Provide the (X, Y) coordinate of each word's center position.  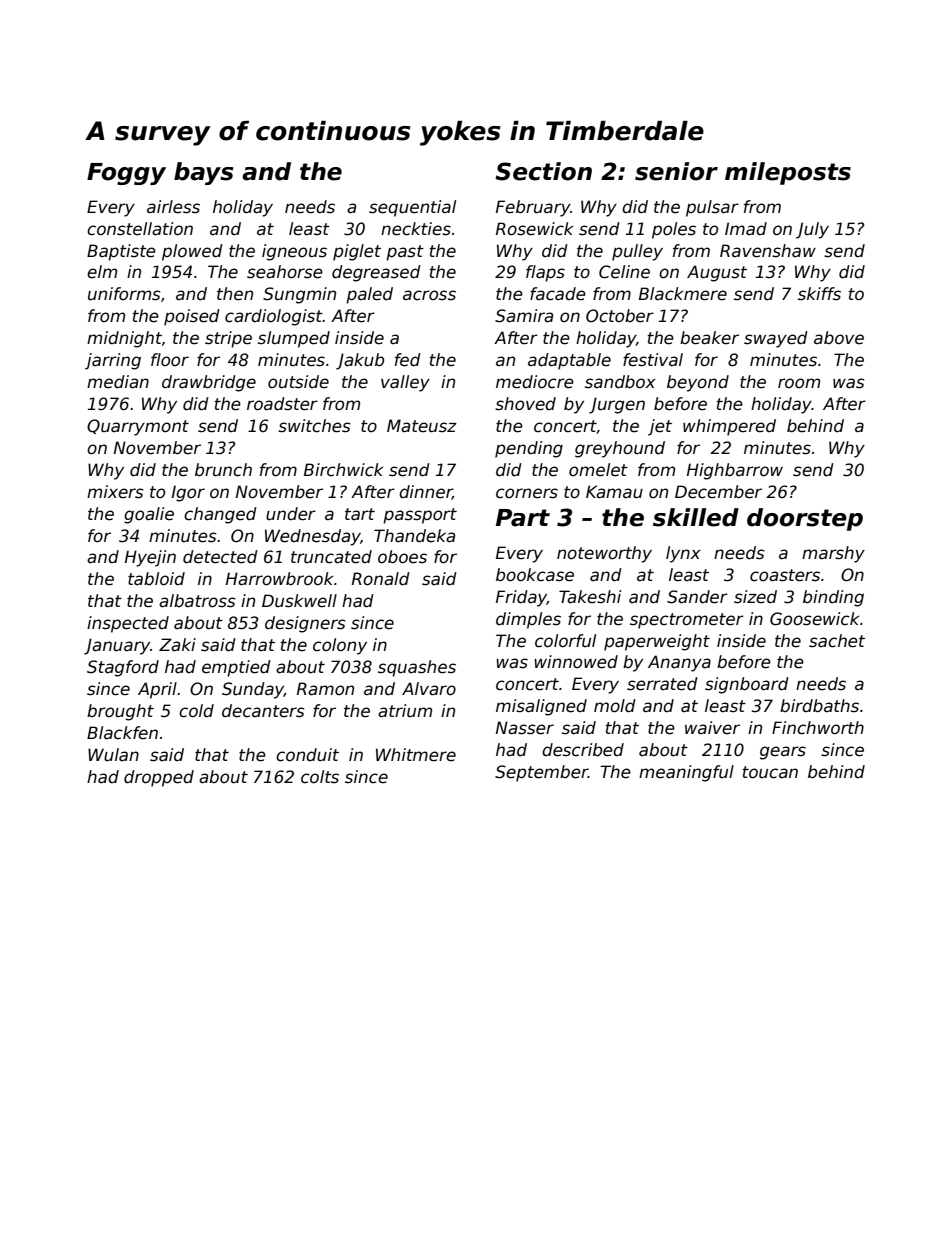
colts (320, 777)
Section (543, 171)
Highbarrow (735, 471)
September (541, 773)
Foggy (126, 174)
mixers (115, 492)
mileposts (788, 173)
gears (783, 753)
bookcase (535, 575)
